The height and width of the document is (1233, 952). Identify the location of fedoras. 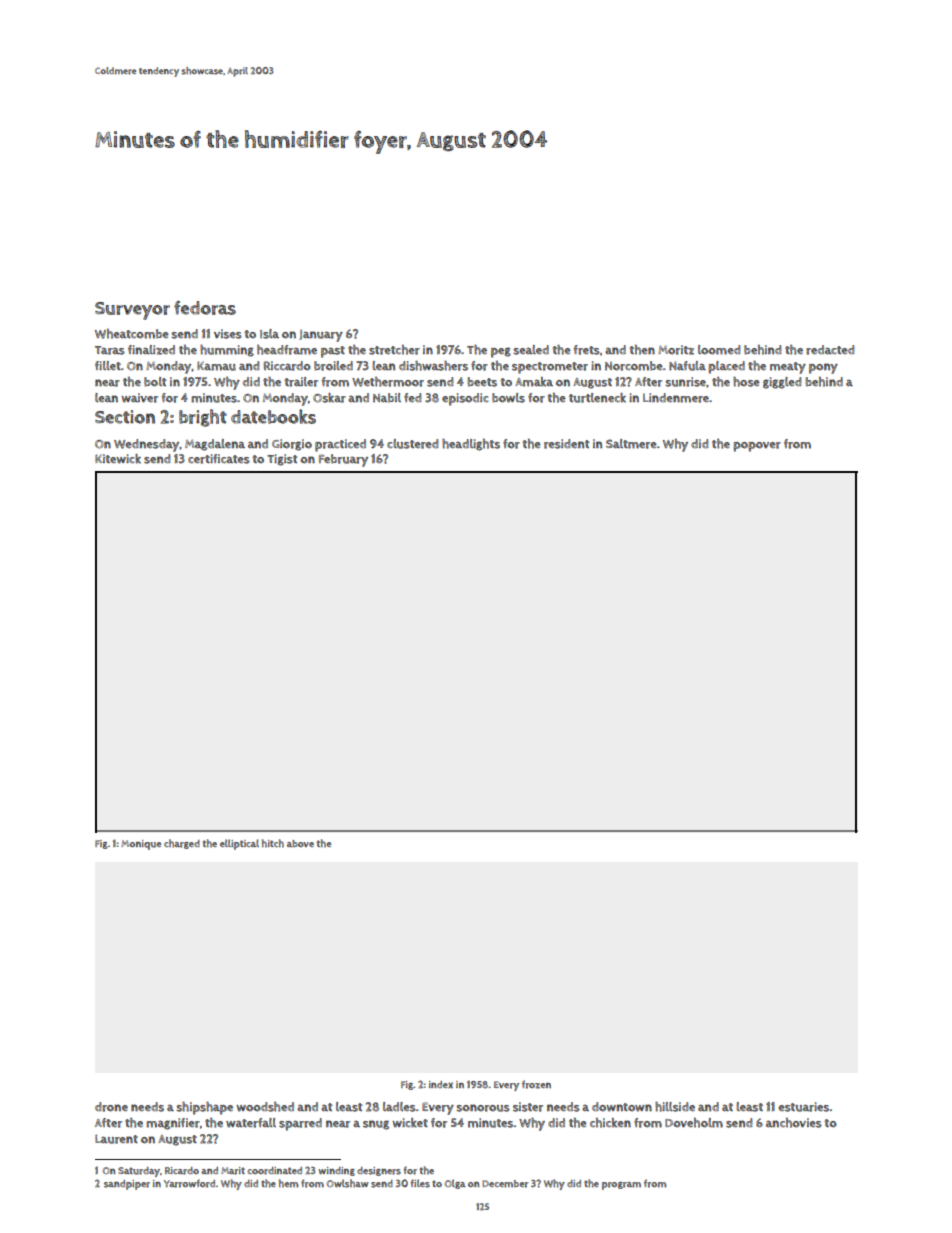
(205, 308).
